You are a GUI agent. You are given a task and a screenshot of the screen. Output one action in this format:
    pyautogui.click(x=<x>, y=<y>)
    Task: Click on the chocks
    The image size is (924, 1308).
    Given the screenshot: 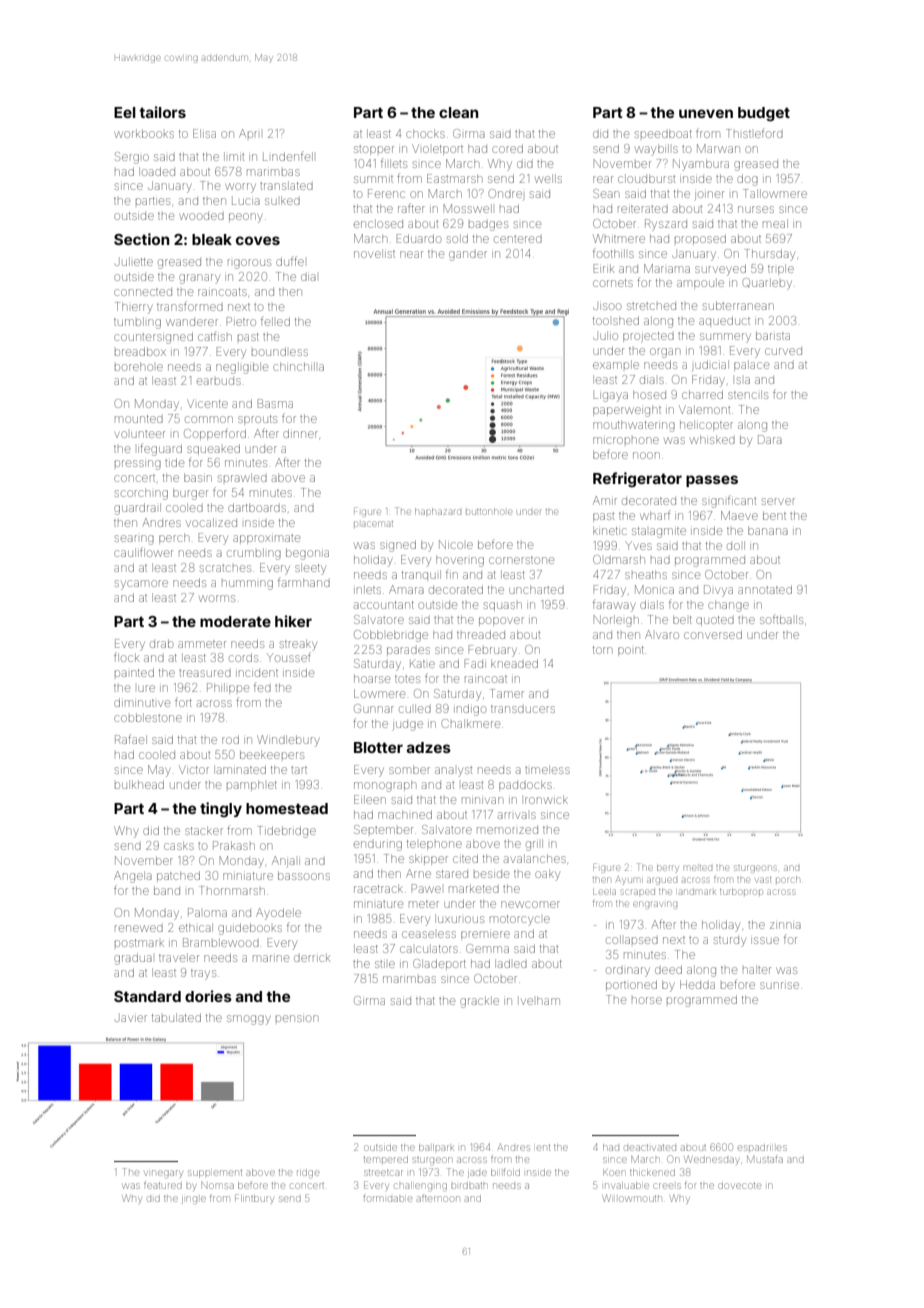 What is the action you would take?
    pyautogui.click(x=425, y=133)
